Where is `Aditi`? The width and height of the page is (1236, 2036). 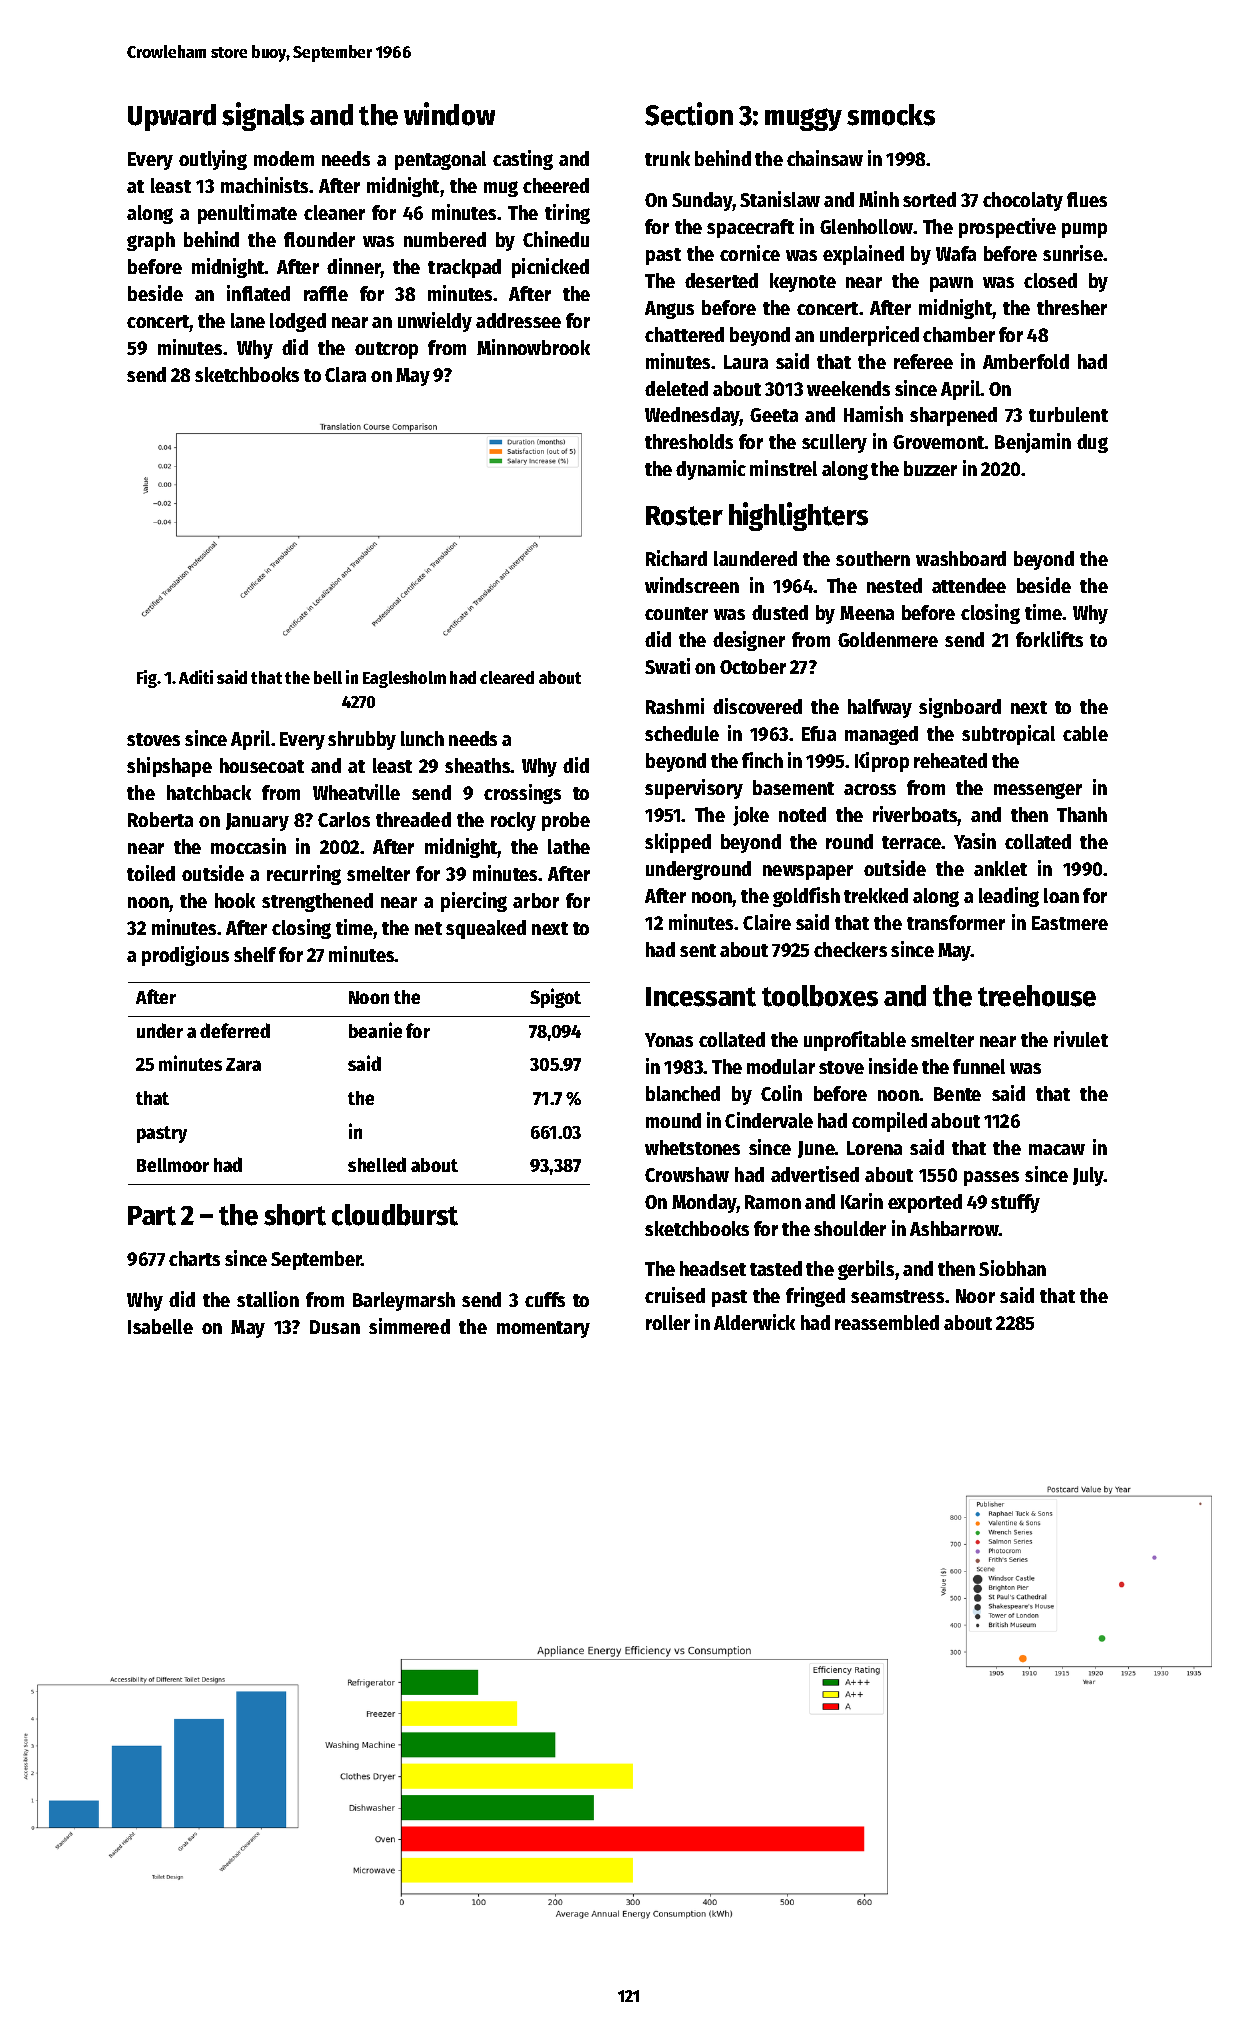 Aditi is located at coordinates (196, 677).
